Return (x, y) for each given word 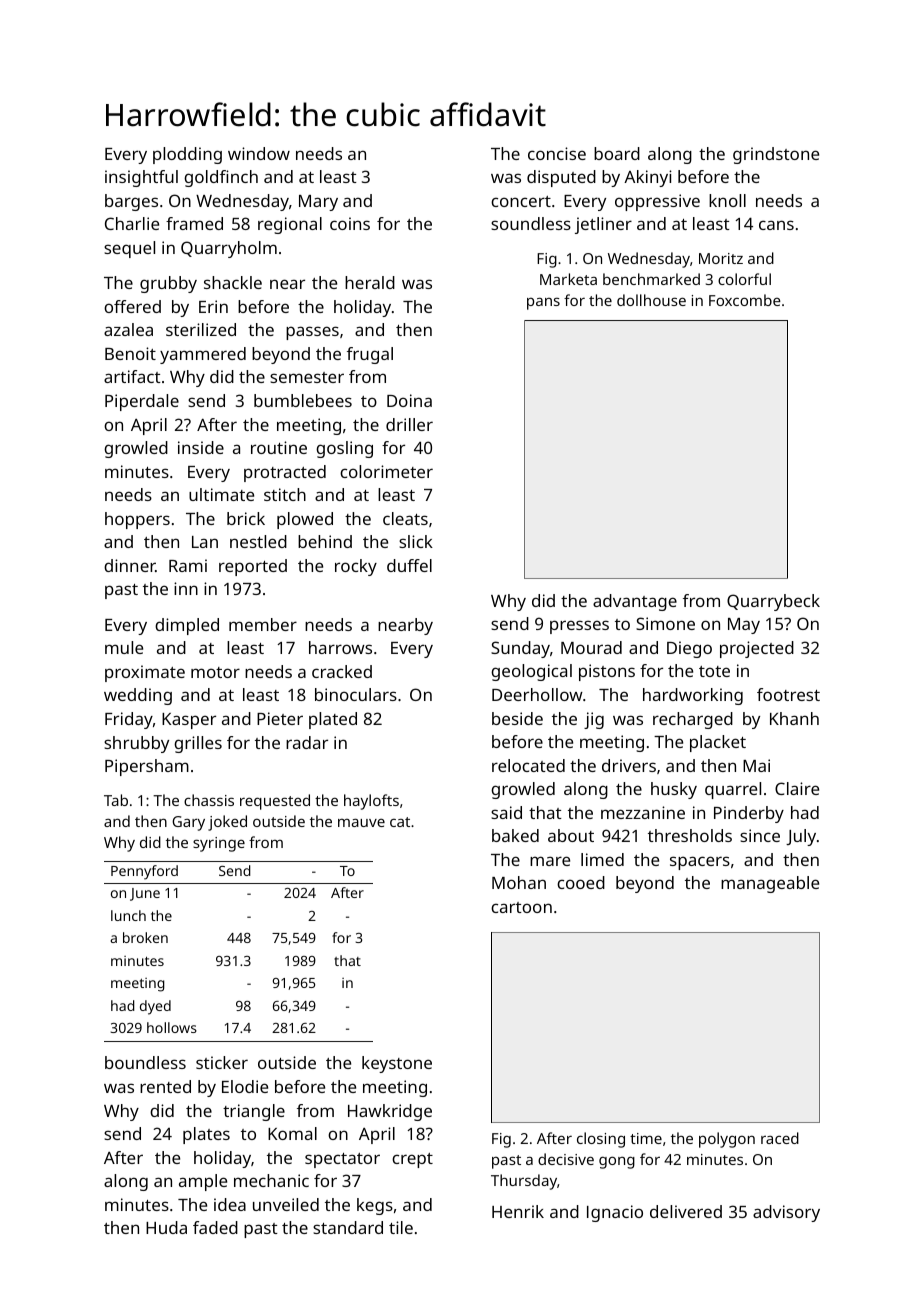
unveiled (286, 1204)
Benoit (130, 353)
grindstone (776, 155)
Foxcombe (745, 300)
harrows (340, 647)
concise (557, 153)
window (259, 153)
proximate (145, 673)
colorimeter (386, 471)
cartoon (521, 907)
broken (145, 937)
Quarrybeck (773, 602)
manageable (770, 884)
